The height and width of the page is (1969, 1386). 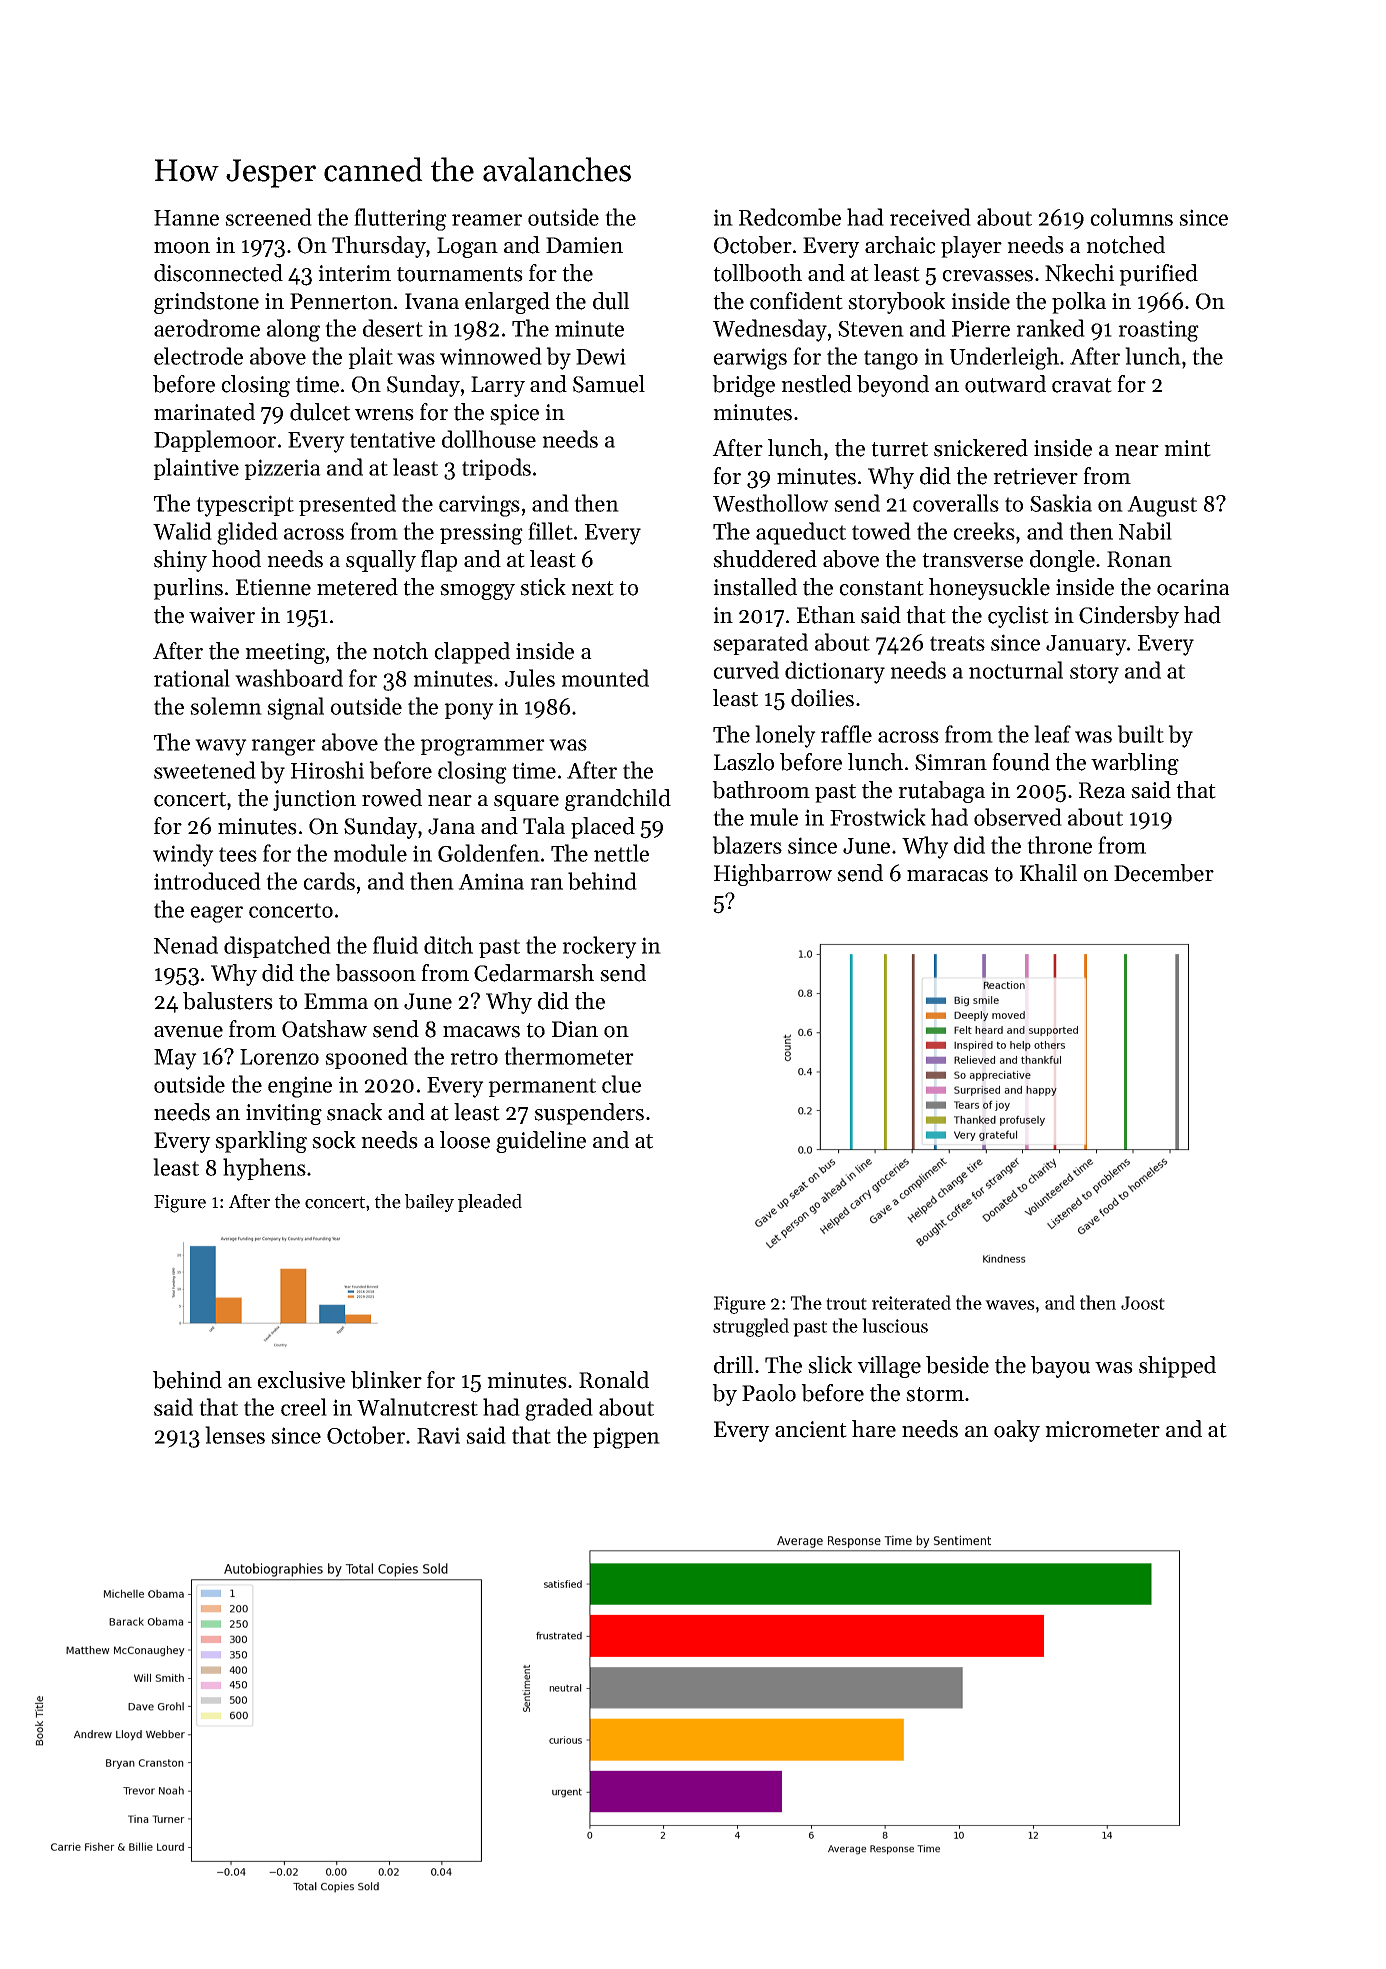 I want to click on aerodrome, so click(x=207, y=328).
